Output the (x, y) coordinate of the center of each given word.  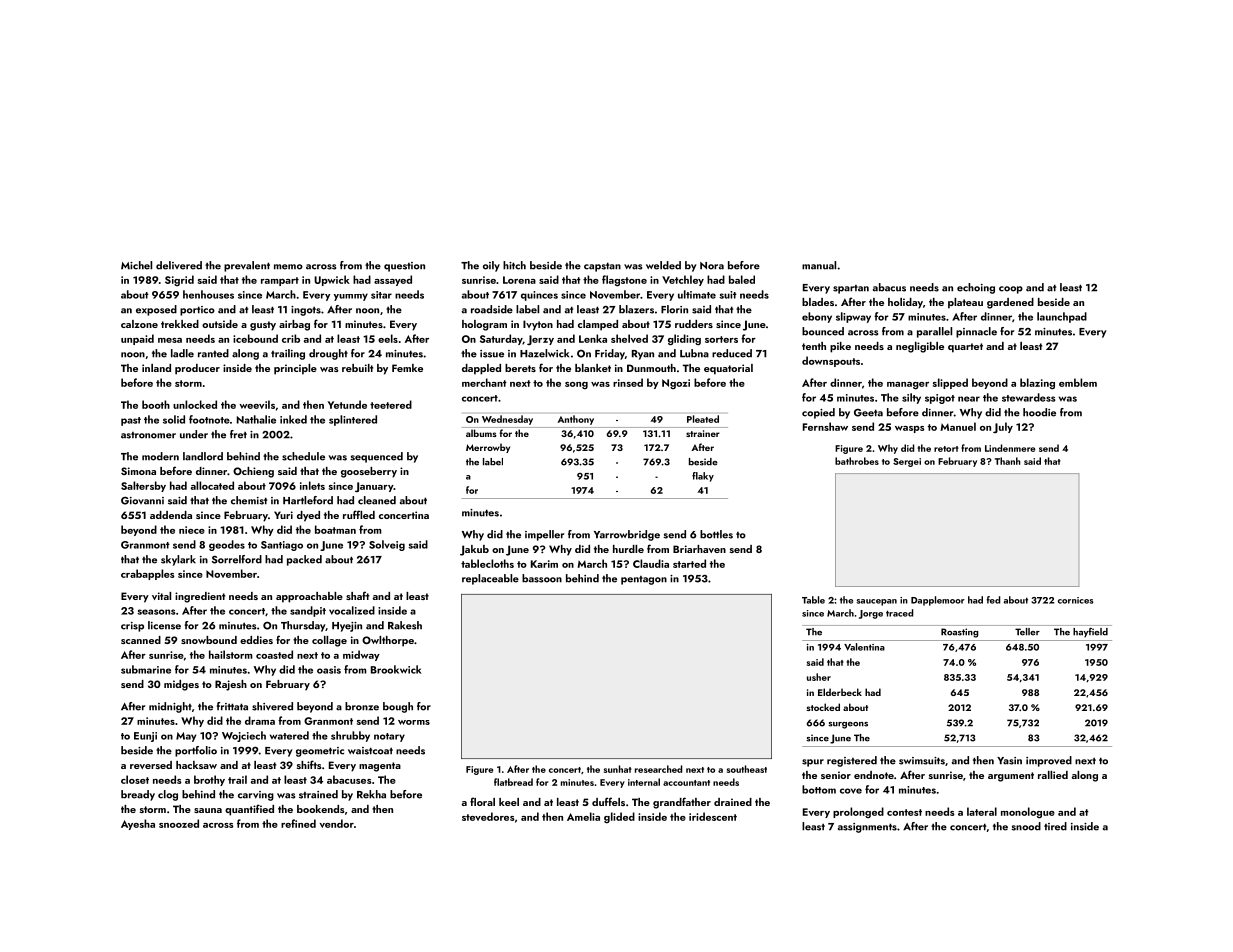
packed (304, 560)
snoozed (179, 823)
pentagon (644, 580)
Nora (712, 266)
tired (1055, 826)
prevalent (247, 266)
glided (619, 817)
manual (819, 265)
